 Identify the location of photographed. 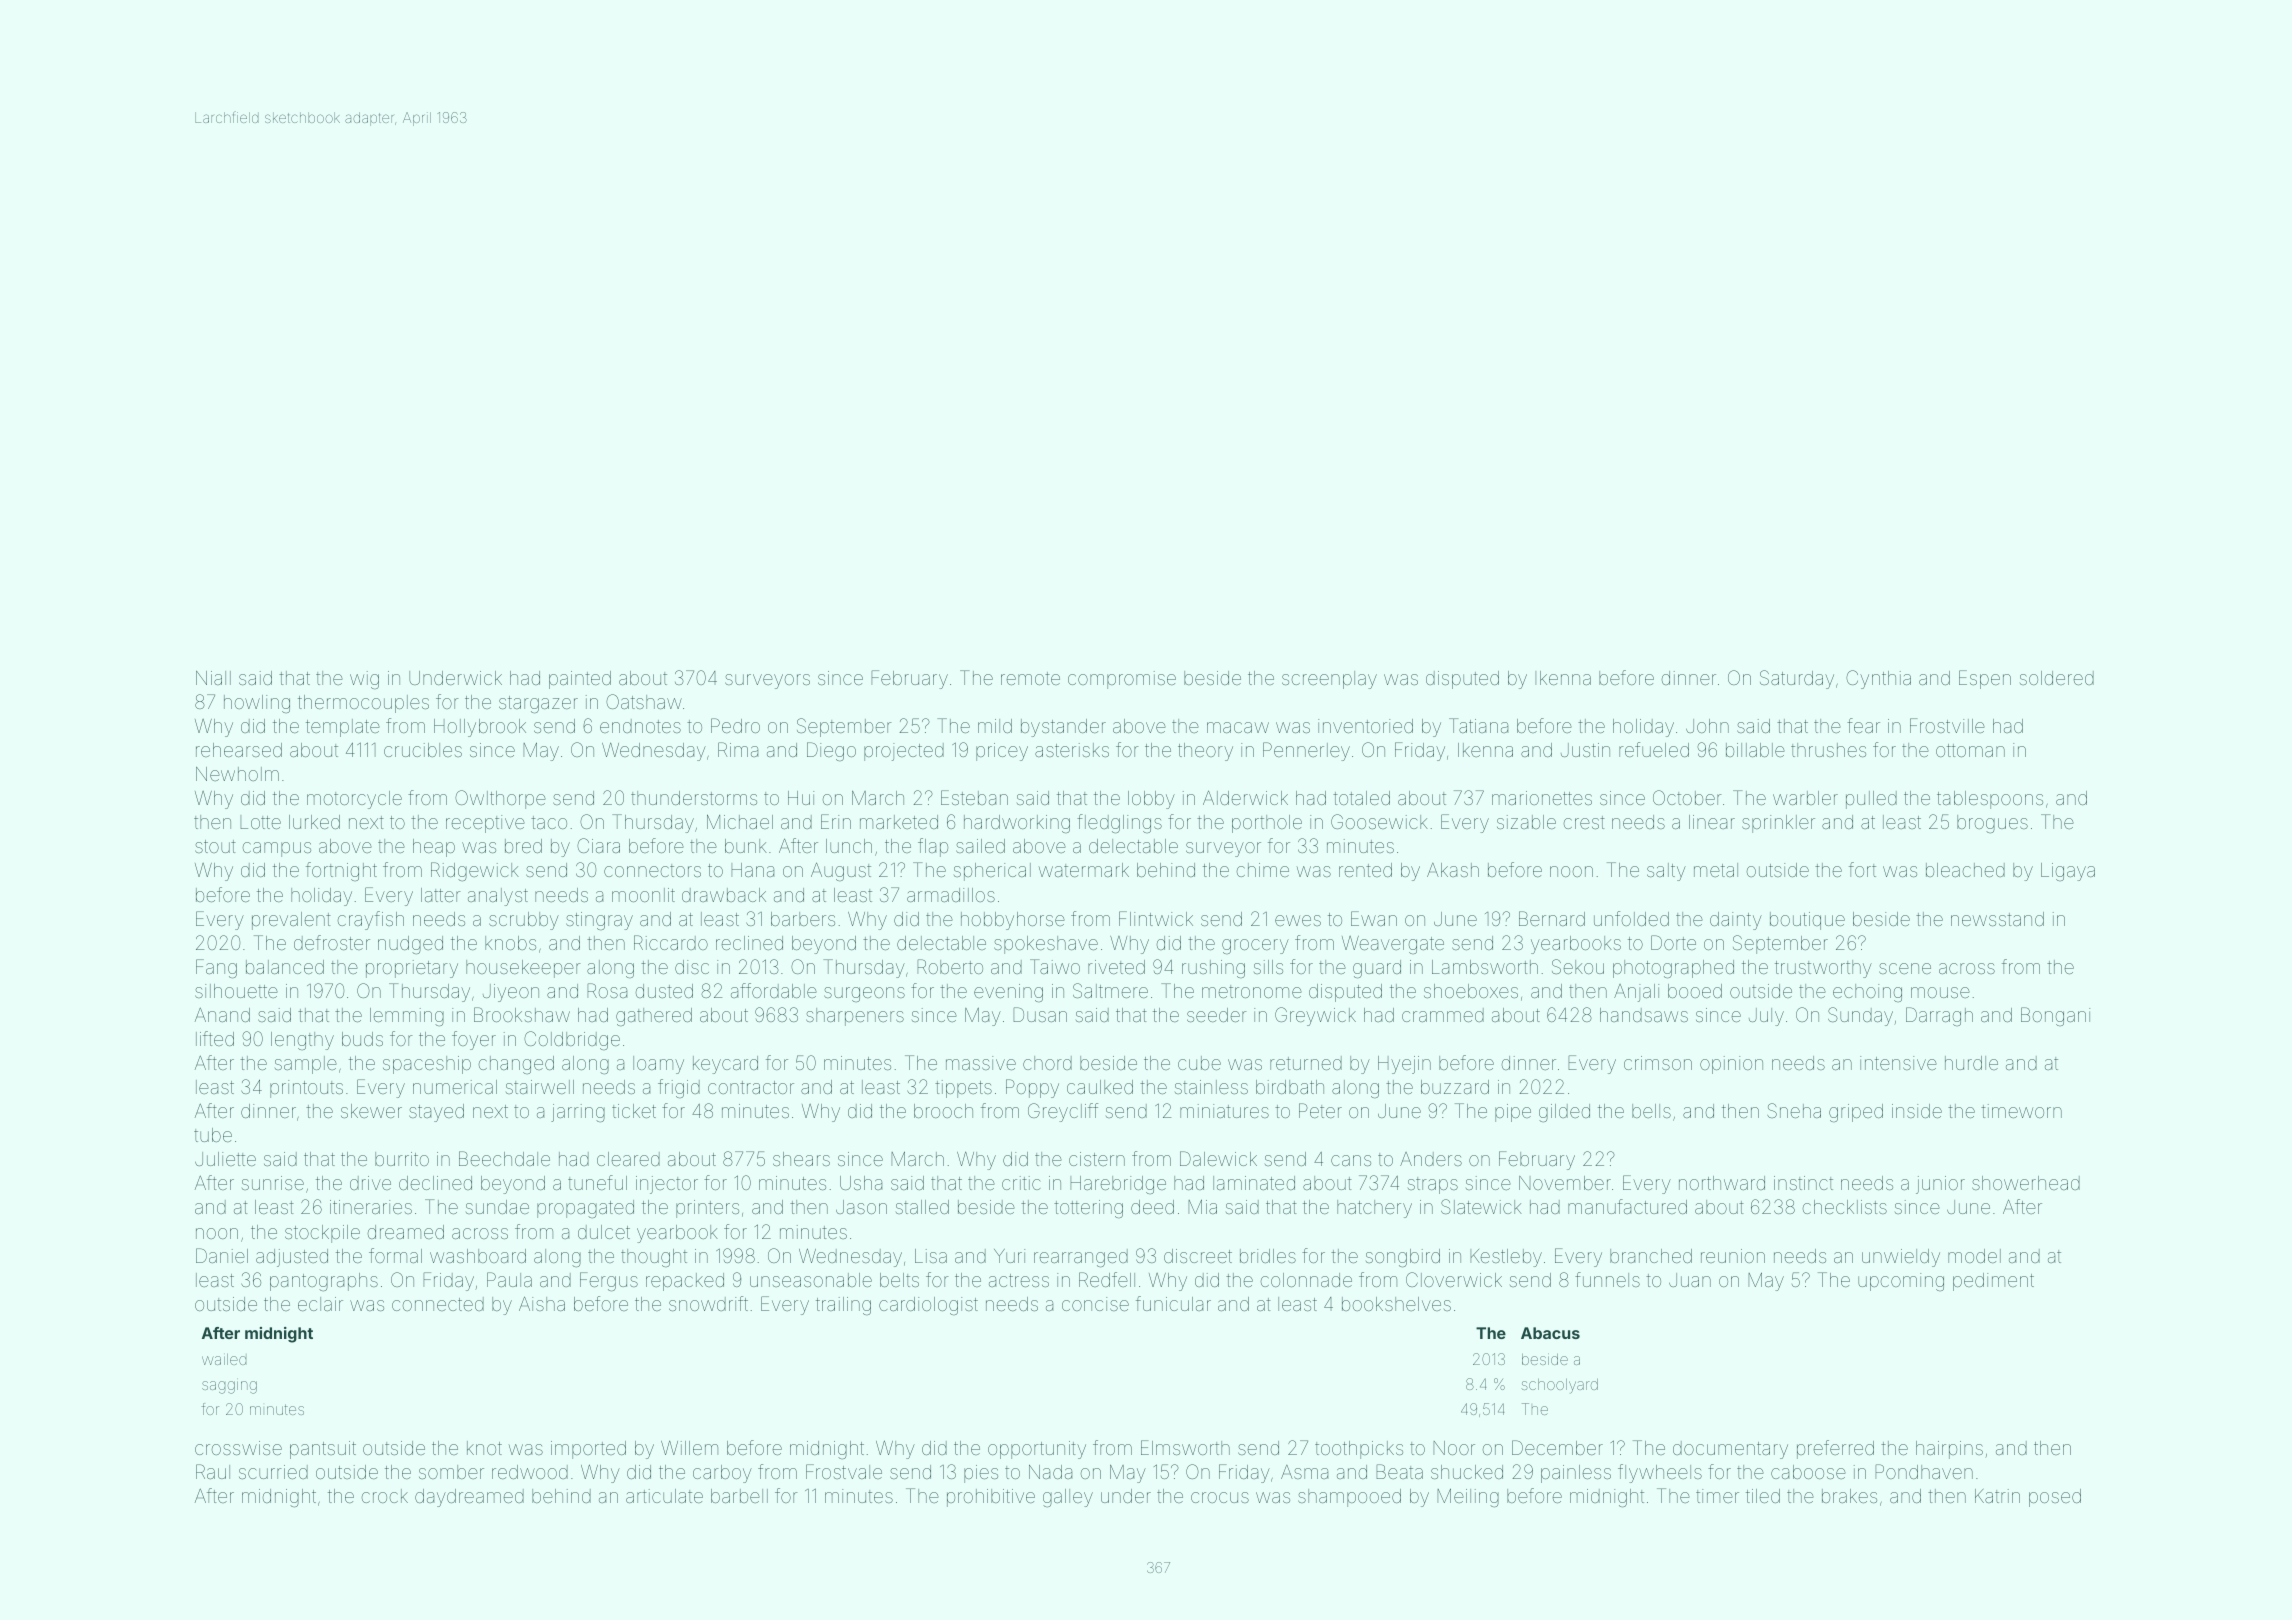
(1673, 969).
